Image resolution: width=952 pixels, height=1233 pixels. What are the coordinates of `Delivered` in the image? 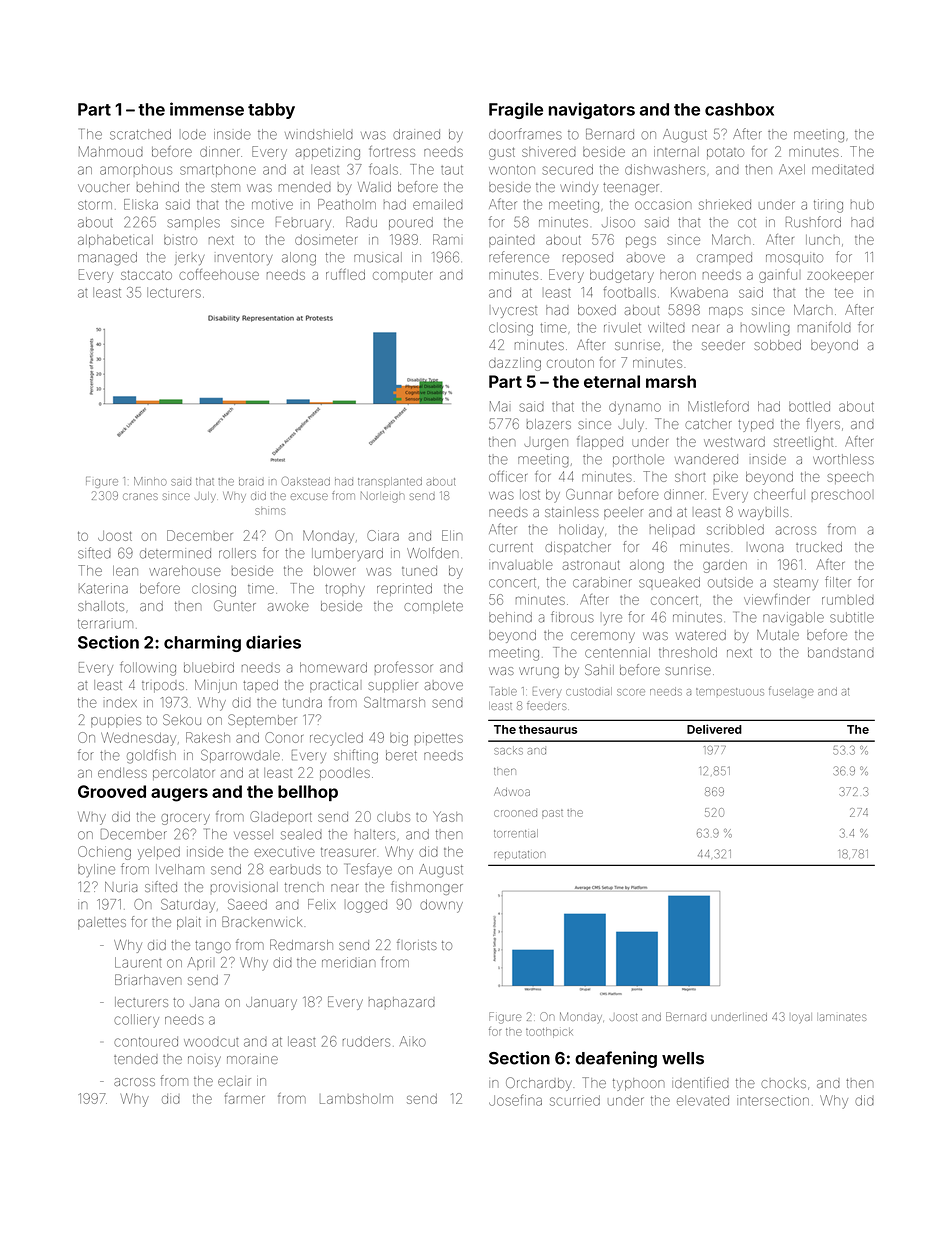 It's located at (714, 729).
